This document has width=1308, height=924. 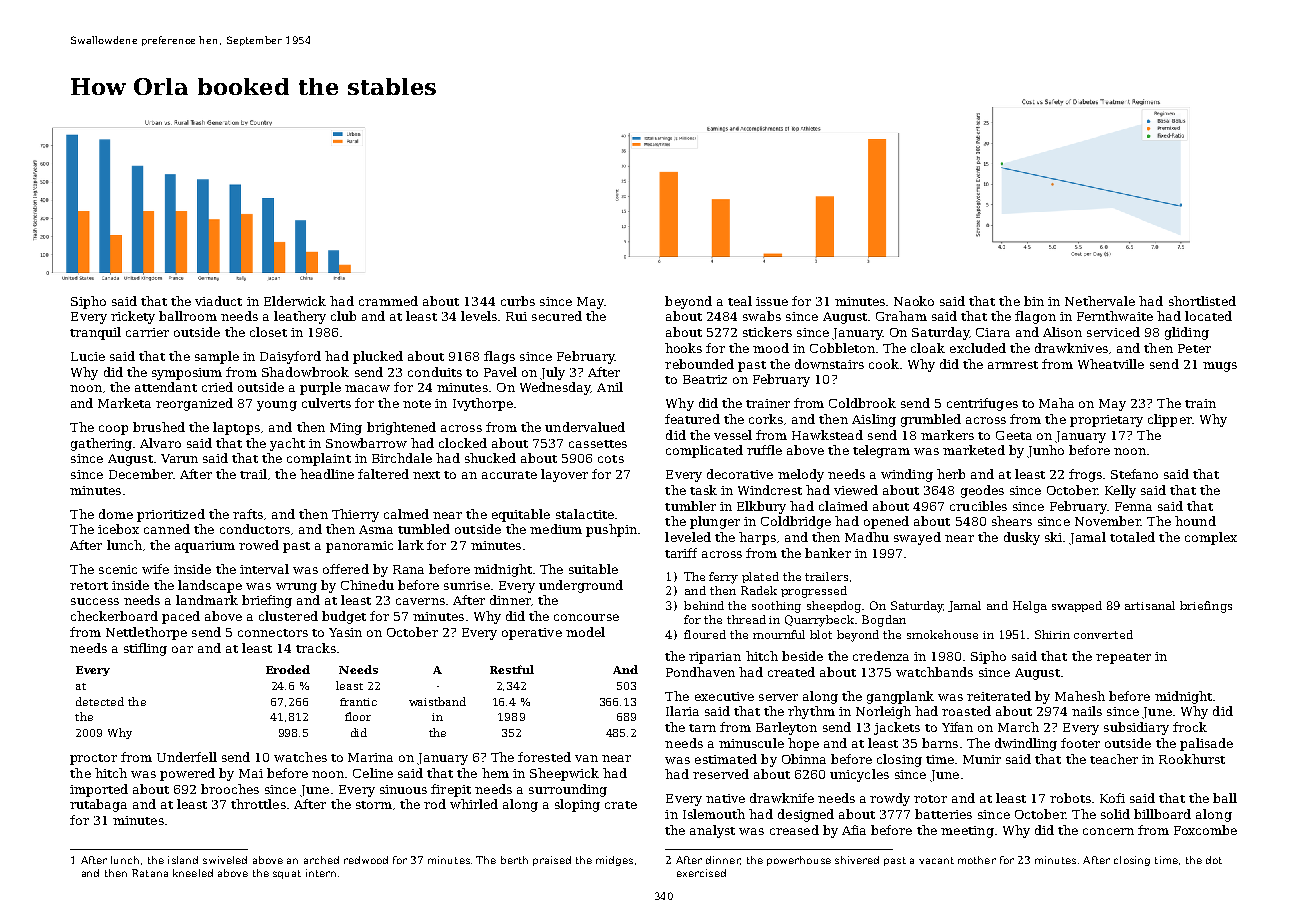 What do you see at coordinates (610, 387) in the document?
I see `Anil` at bounding box center [610, 387].
